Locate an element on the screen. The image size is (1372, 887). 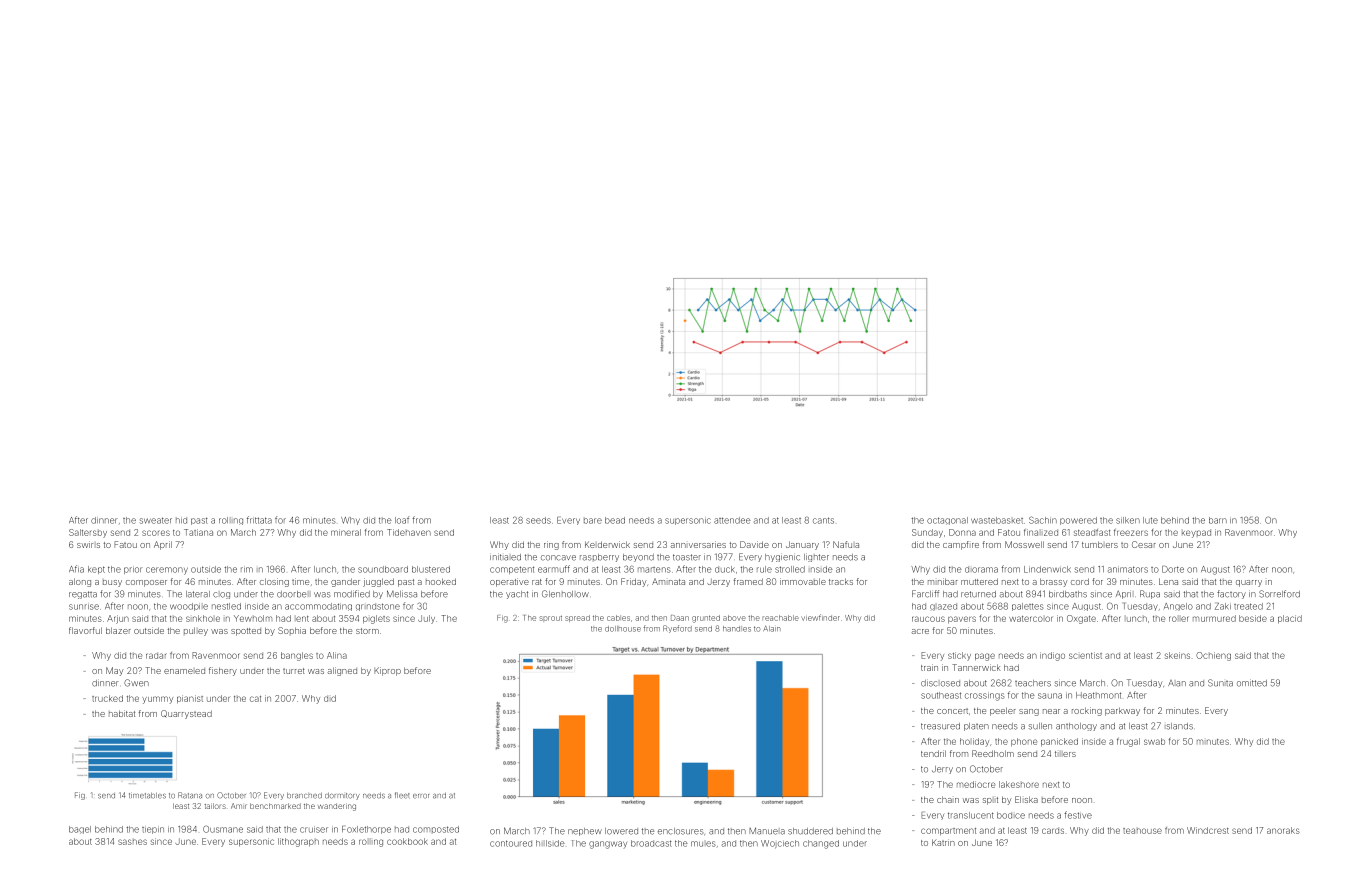
Alain is located at coordinates (772, 629).
